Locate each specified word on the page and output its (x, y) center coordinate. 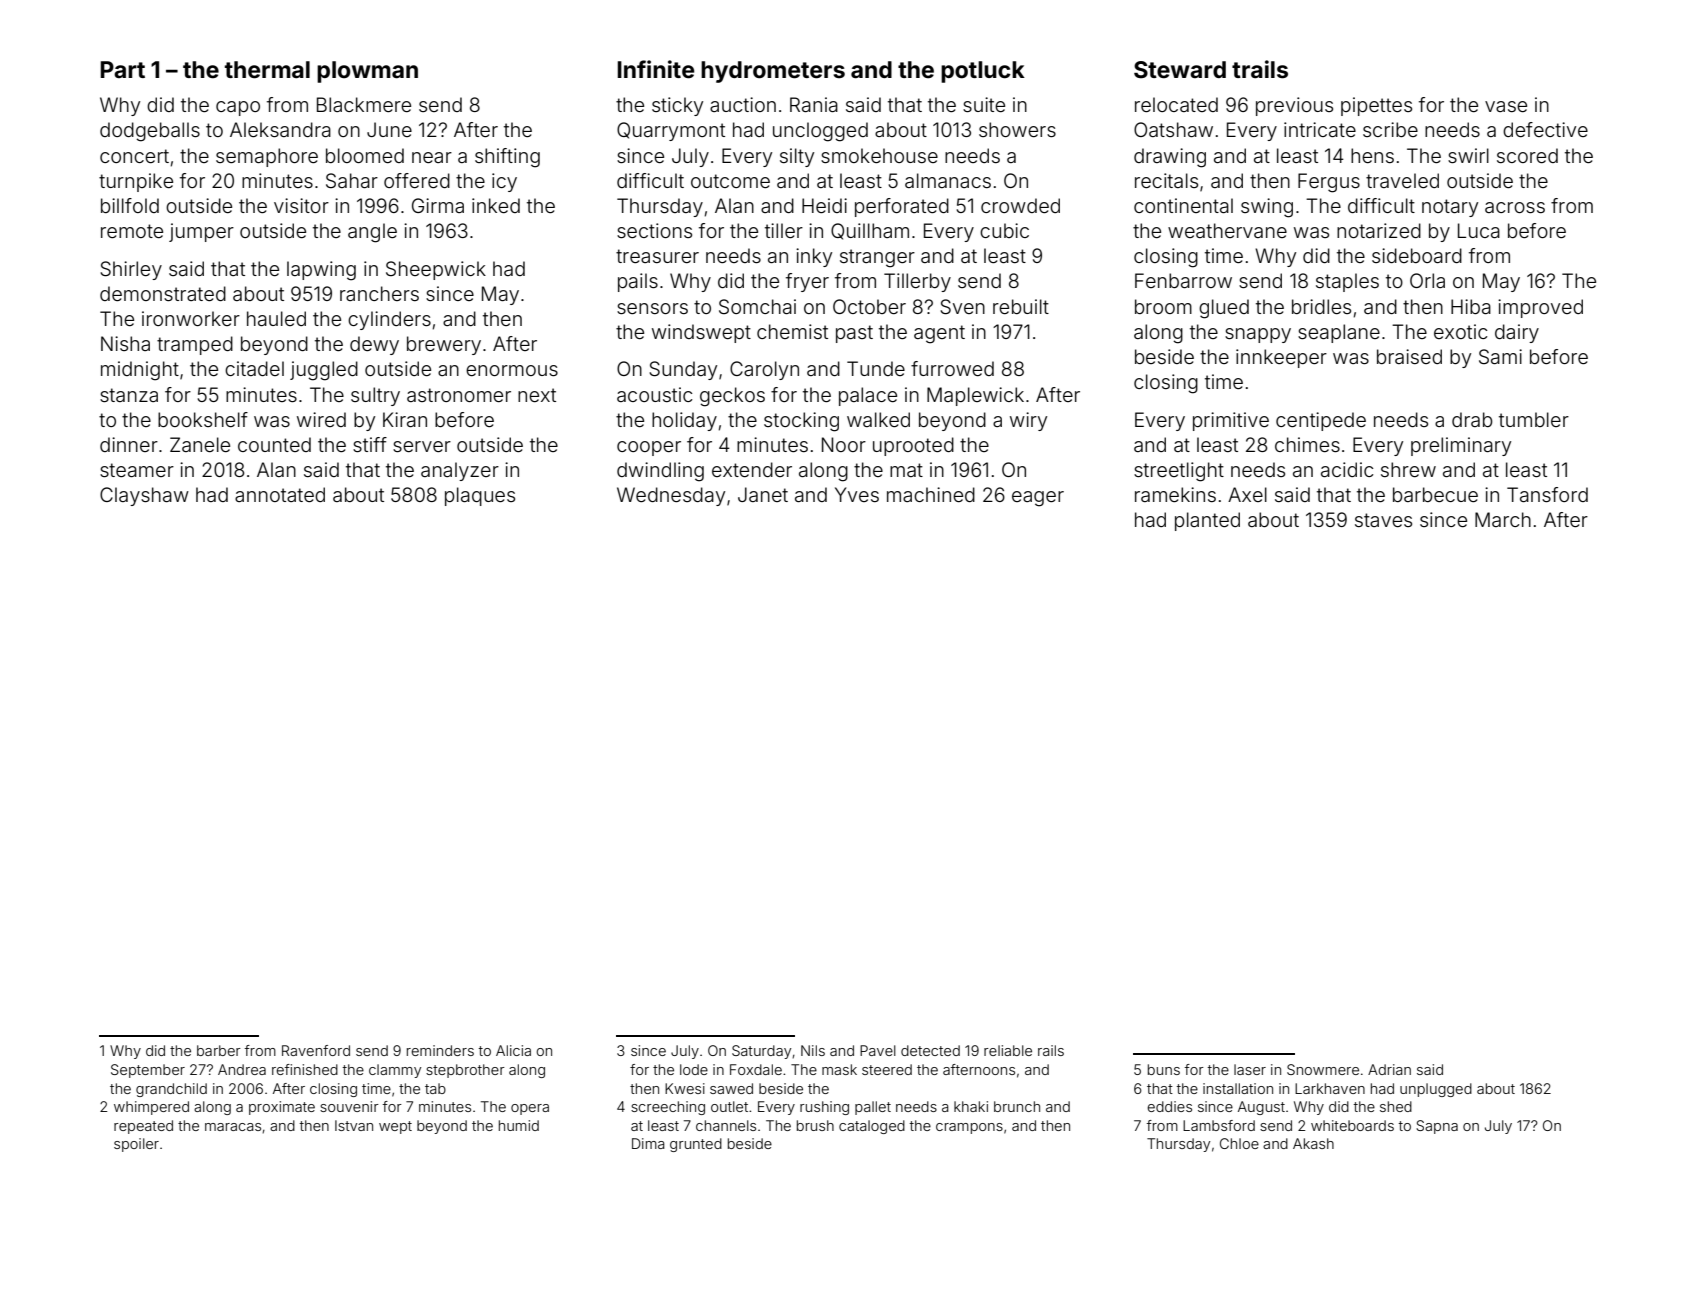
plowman (367, 72)
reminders (440, 1050)
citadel (254, 368)
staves (1383, 520)
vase (1506, 106)
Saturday (761, 1052)
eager (1038, 499)
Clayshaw (144, 496)
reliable (1008, 1050)
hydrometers (773, 72)
